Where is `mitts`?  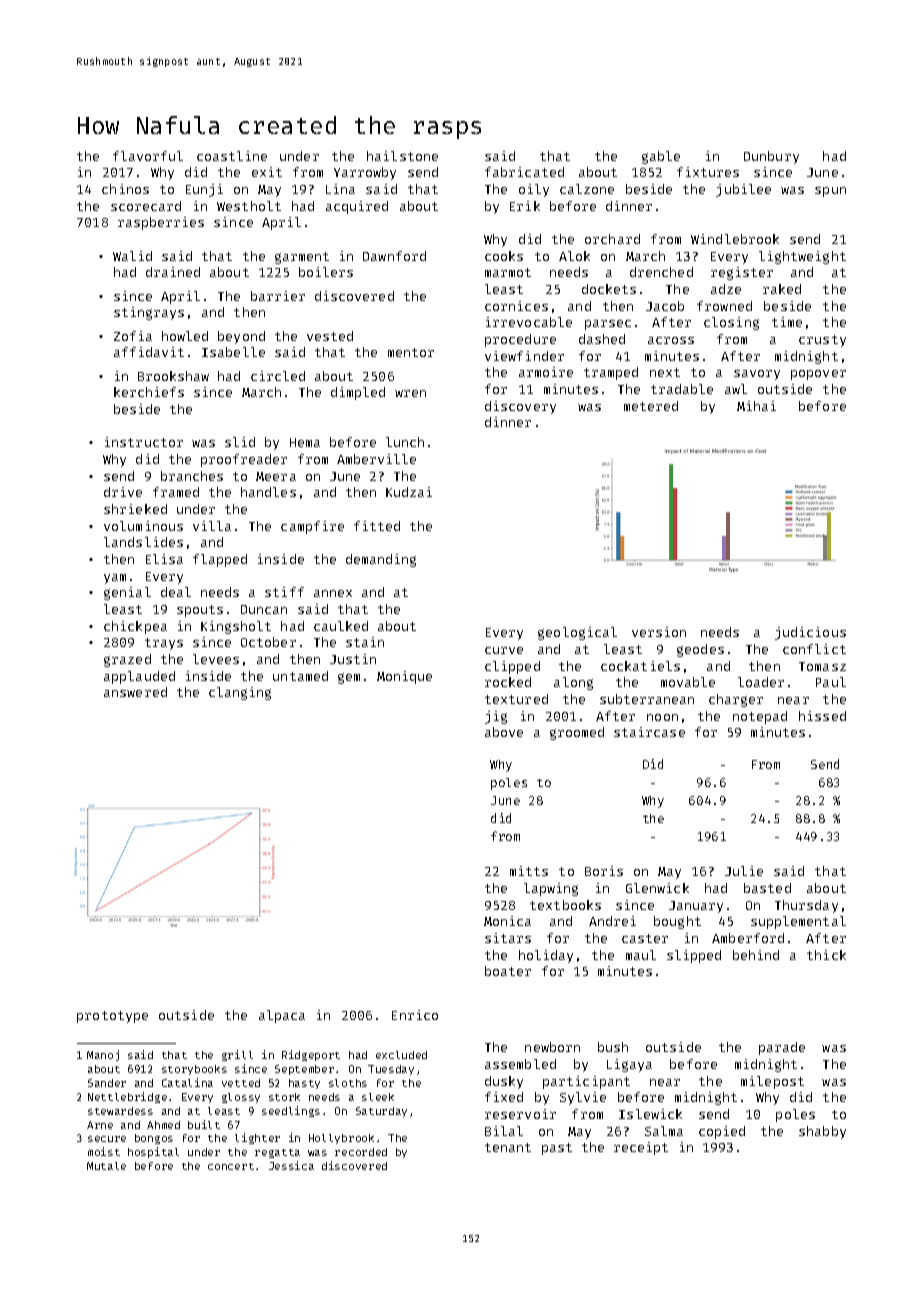
mitts is located at coordinates (529, 871).
